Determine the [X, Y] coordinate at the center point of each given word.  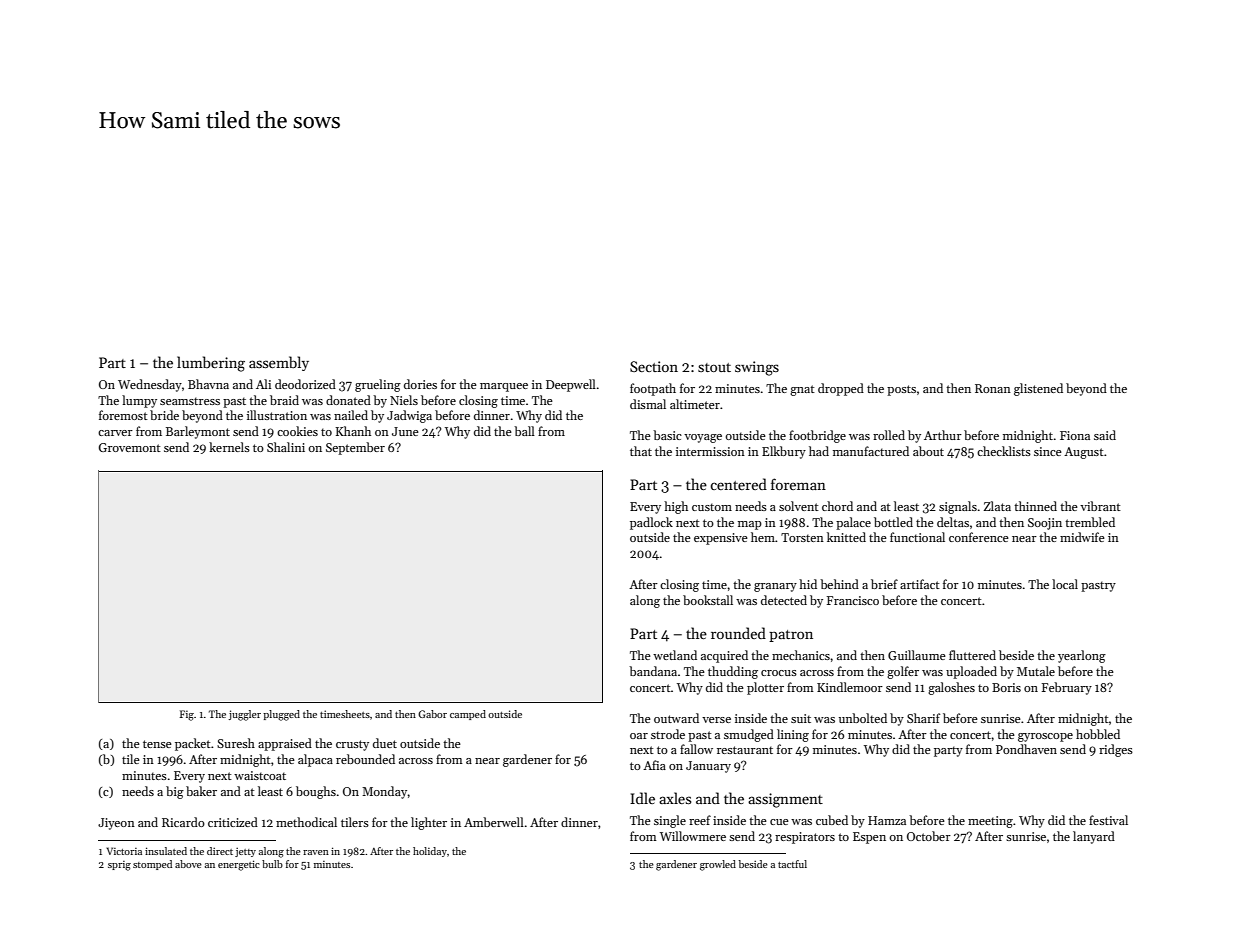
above [188, 864]
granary [775, 587]
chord [837, 506]
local [1065, 584]
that [641, 451]
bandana [653, 671]
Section [654, 366]
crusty [352, 745]
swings [757, 368]
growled [718, 865]
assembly [279, 363]
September [355, 448]
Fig [187, 715]
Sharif [923, 718]
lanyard [1094, 837]
